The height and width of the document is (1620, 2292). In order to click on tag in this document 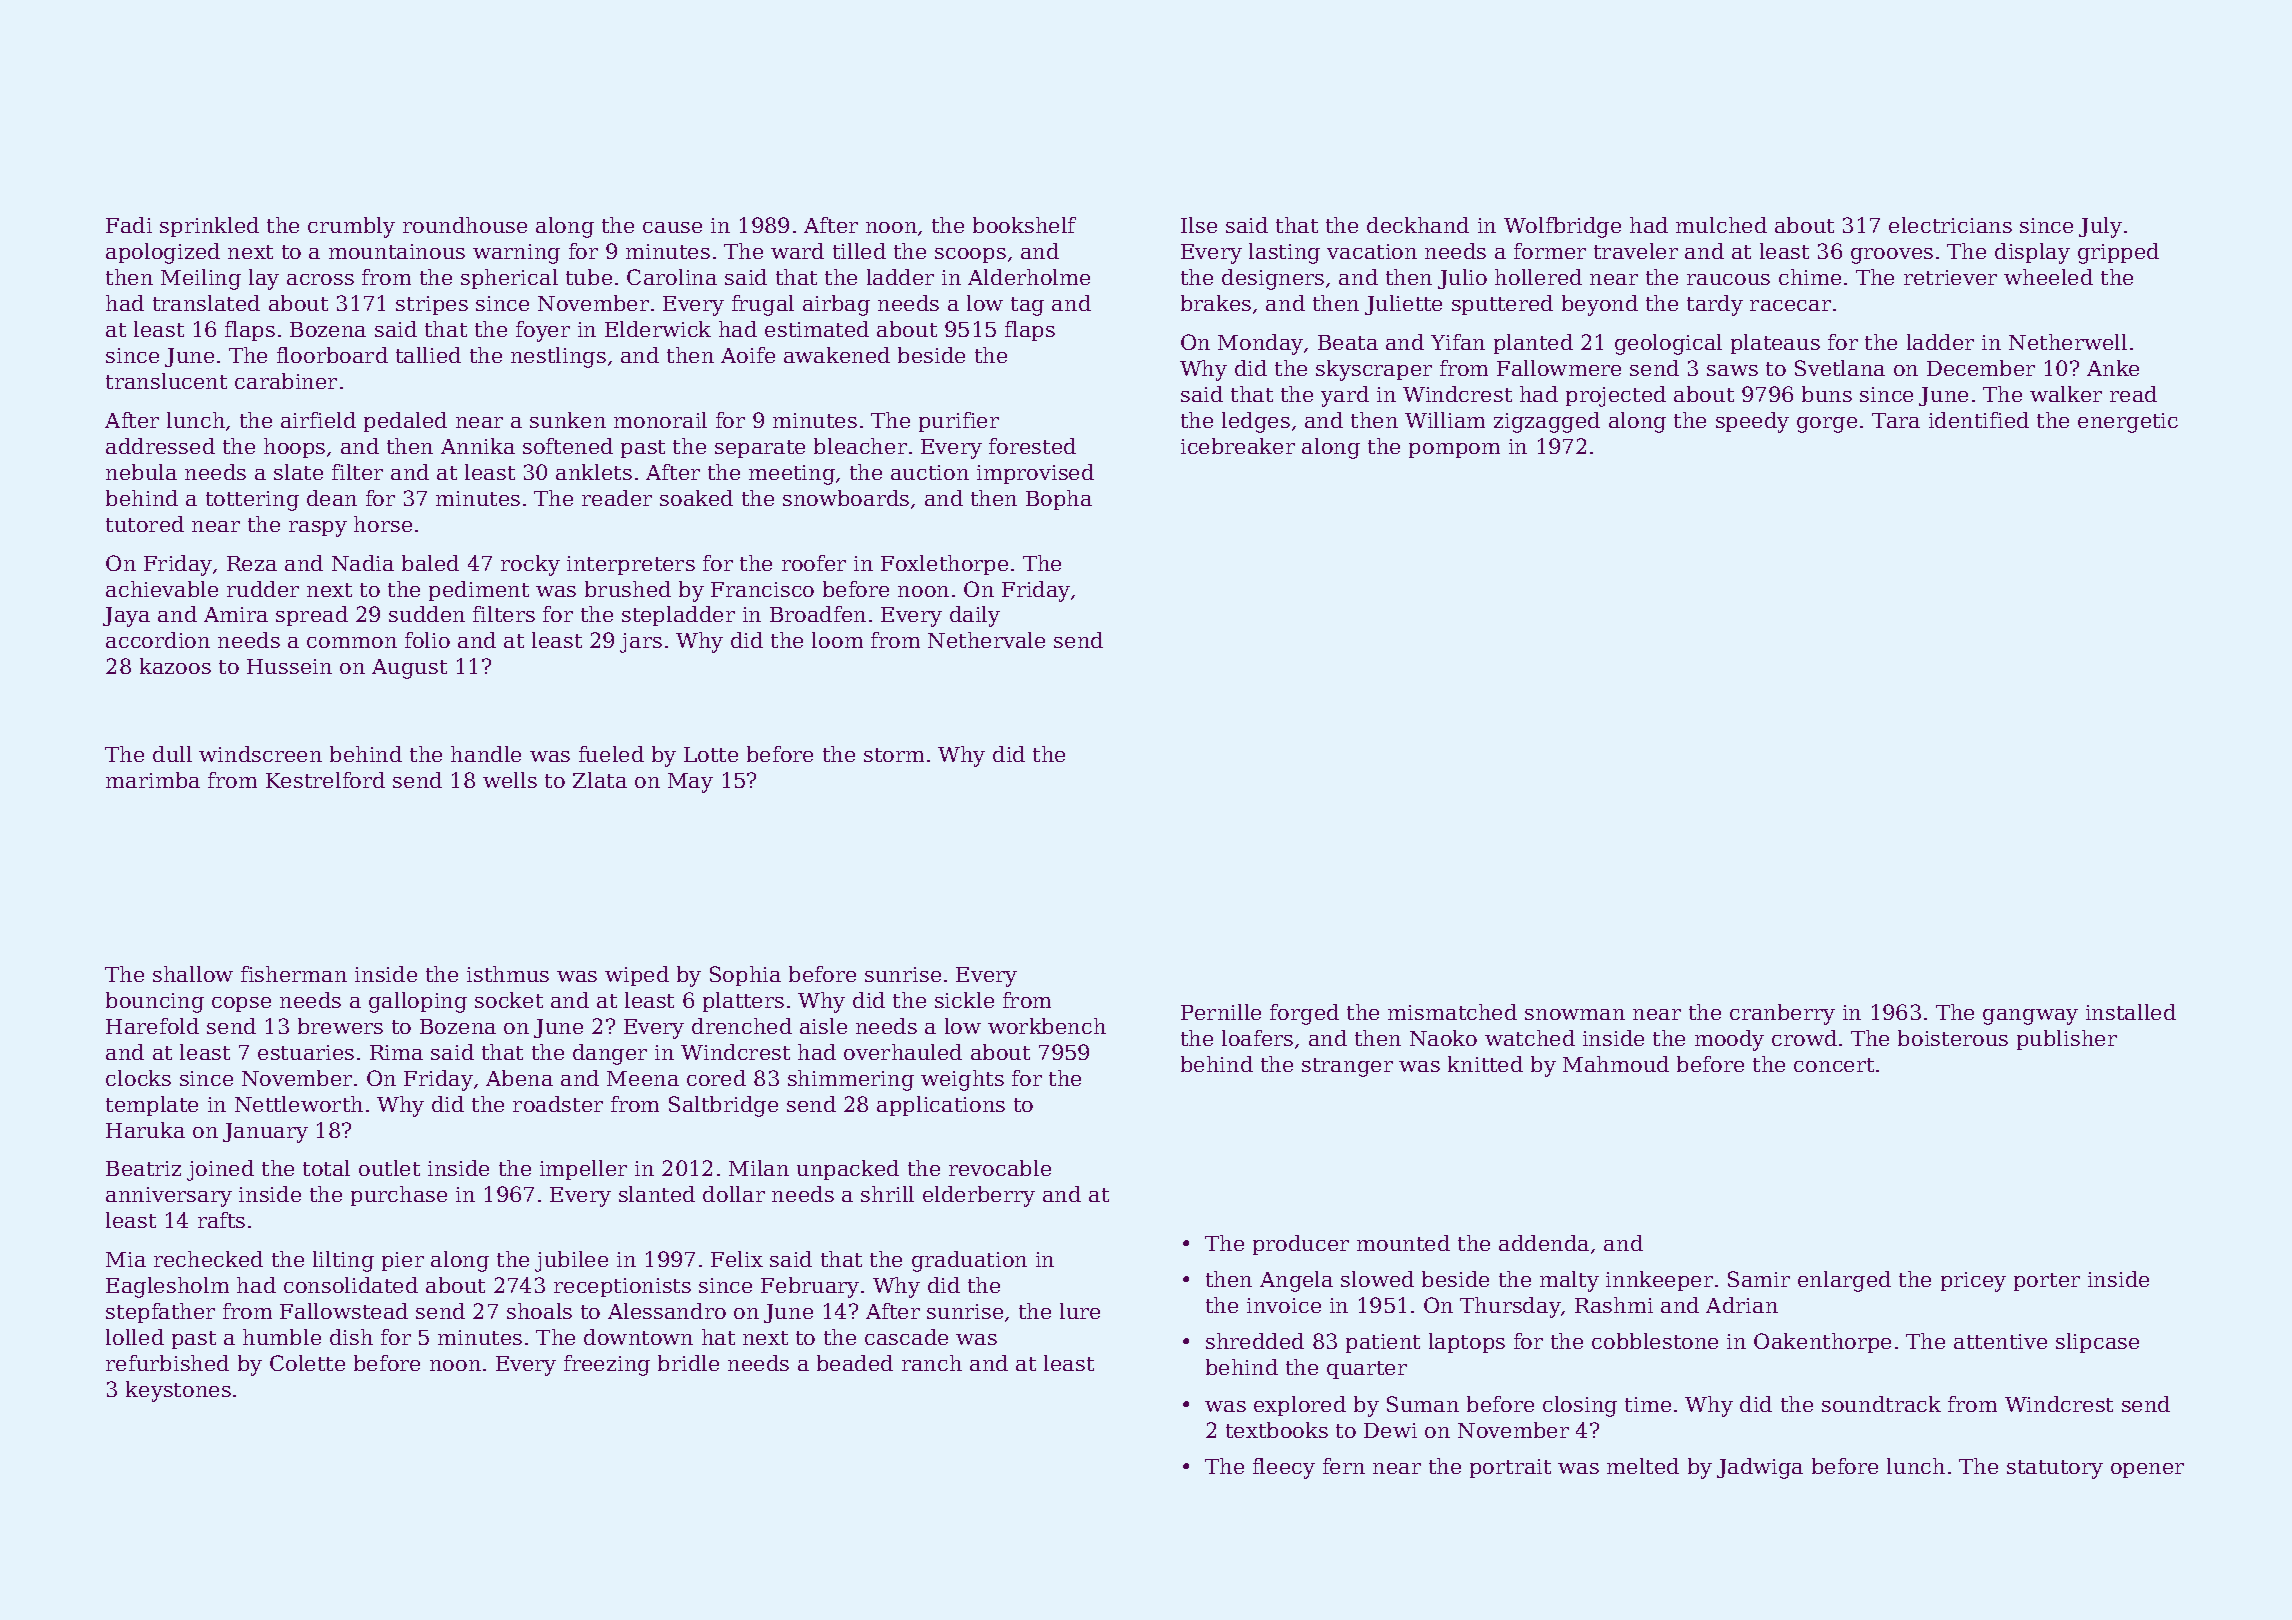, I will do `click(1027, 306)`.
